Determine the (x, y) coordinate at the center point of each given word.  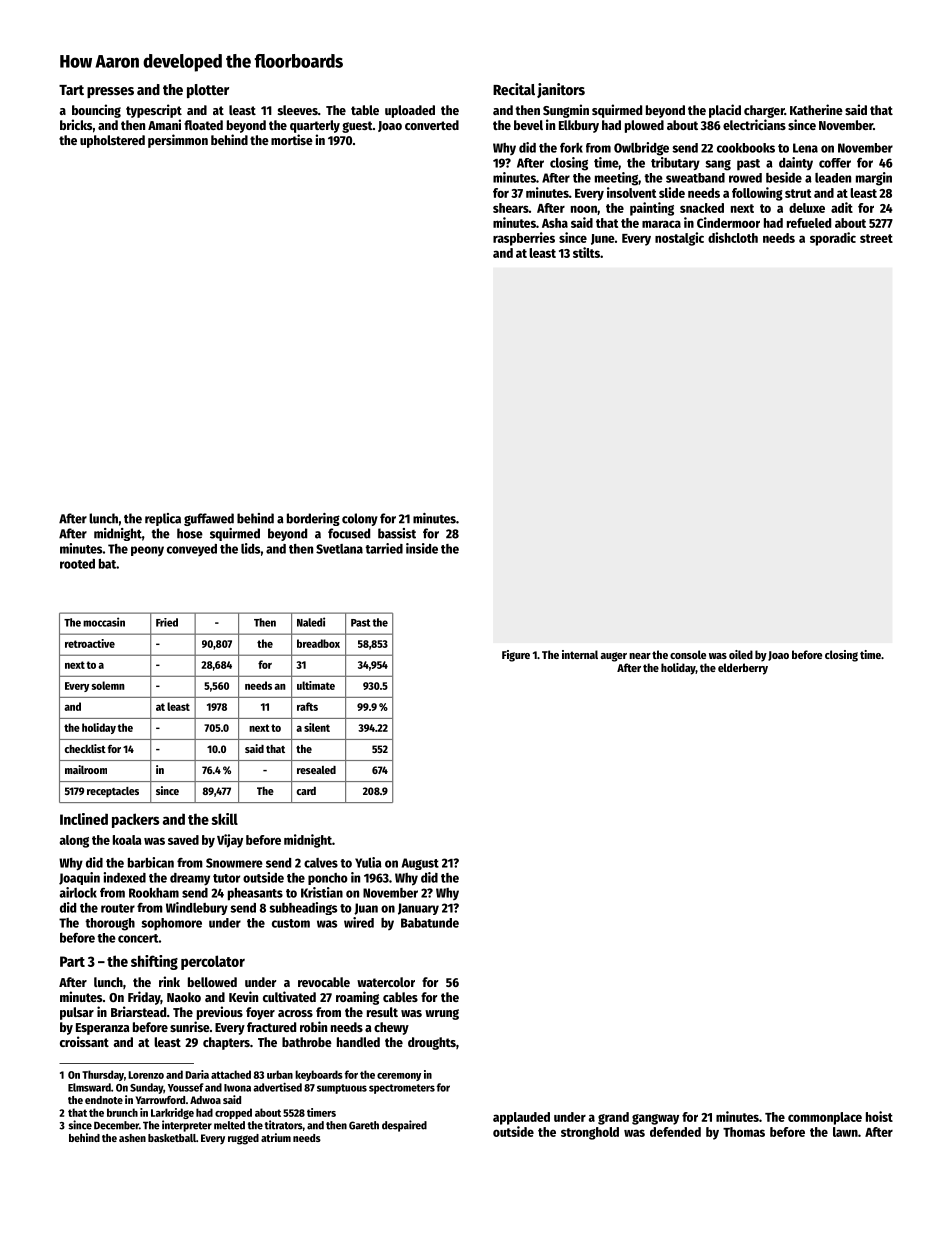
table (365, 110)
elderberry (743, 669)
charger (764, 111)
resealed (316, 770)
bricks (76, 124)
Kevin (243, 996)
